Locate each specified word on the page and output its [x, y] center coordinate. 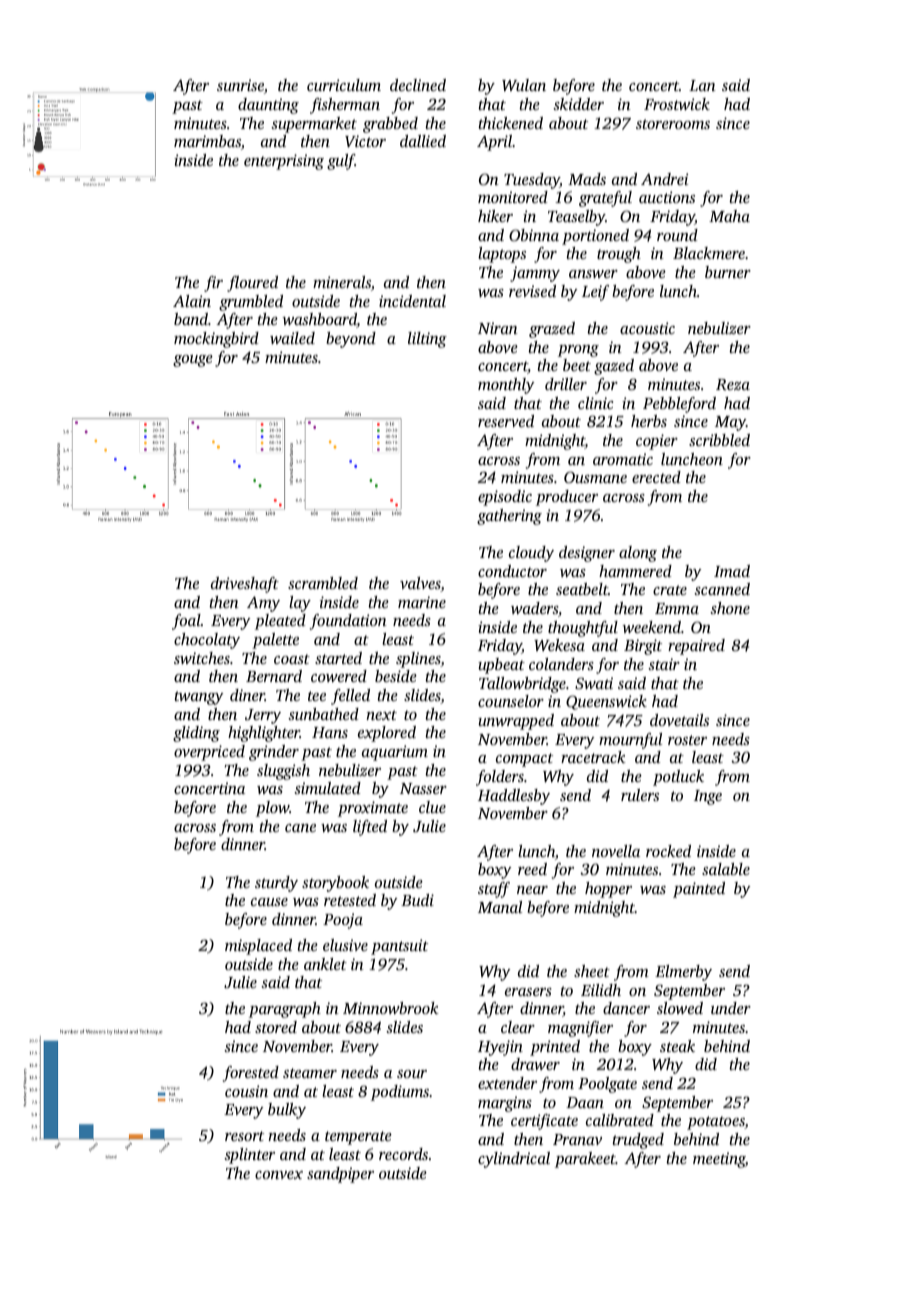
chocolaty [207, 641]
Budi [417, 900]
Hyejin [500, 1048]
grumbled [251, 303]
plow [273, 809]
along [638, 554]
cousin [246, 1091]
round [677, 235]
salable [726, 869]
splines [418, 660]
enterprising [284, 162]
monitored [513, 197]
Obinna [534, 235]
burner [728, 272]
